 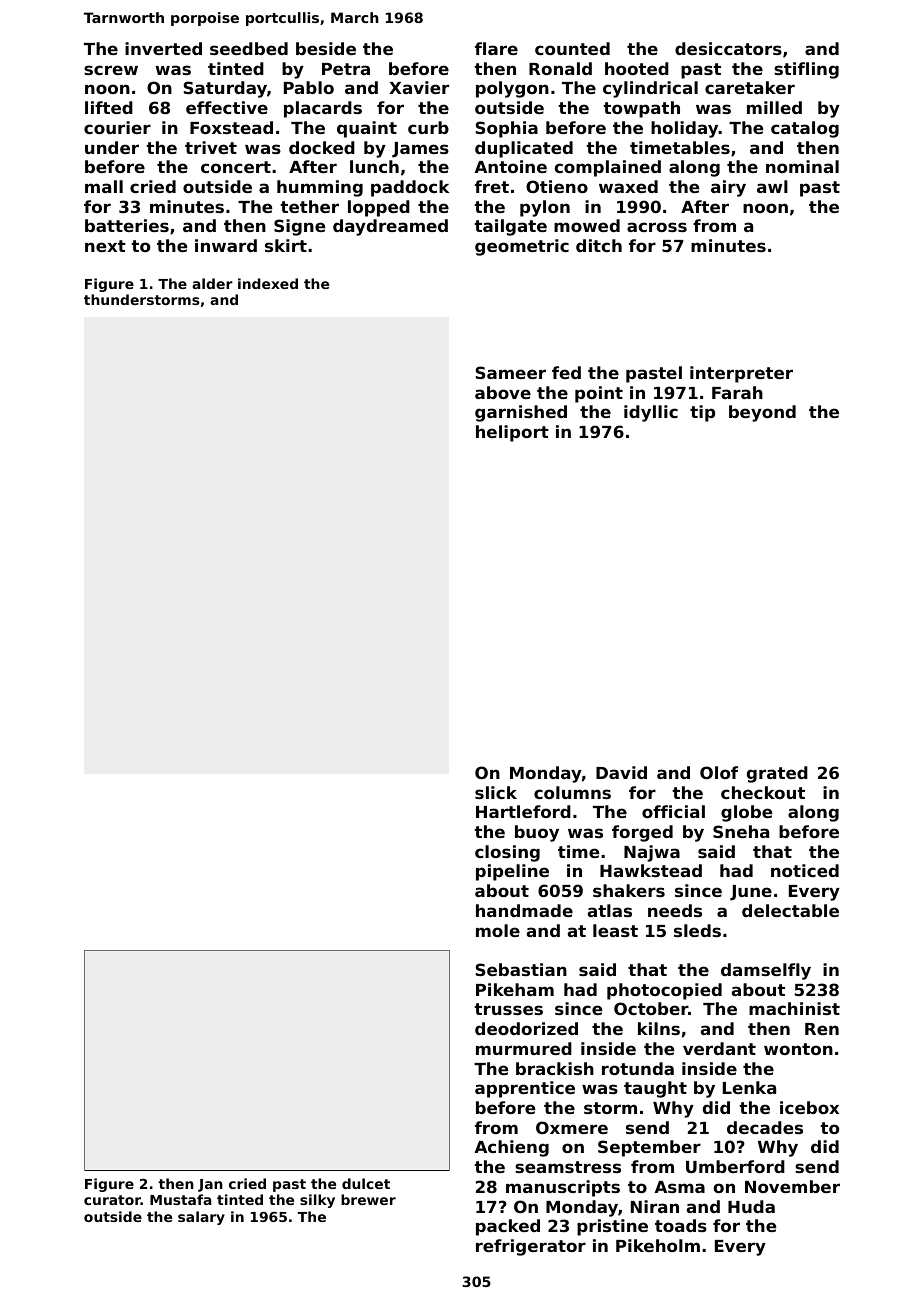 What do you see at coordinates (772, 186) in the screenshot?
I see `awl` at bounding box center [772, 186].
